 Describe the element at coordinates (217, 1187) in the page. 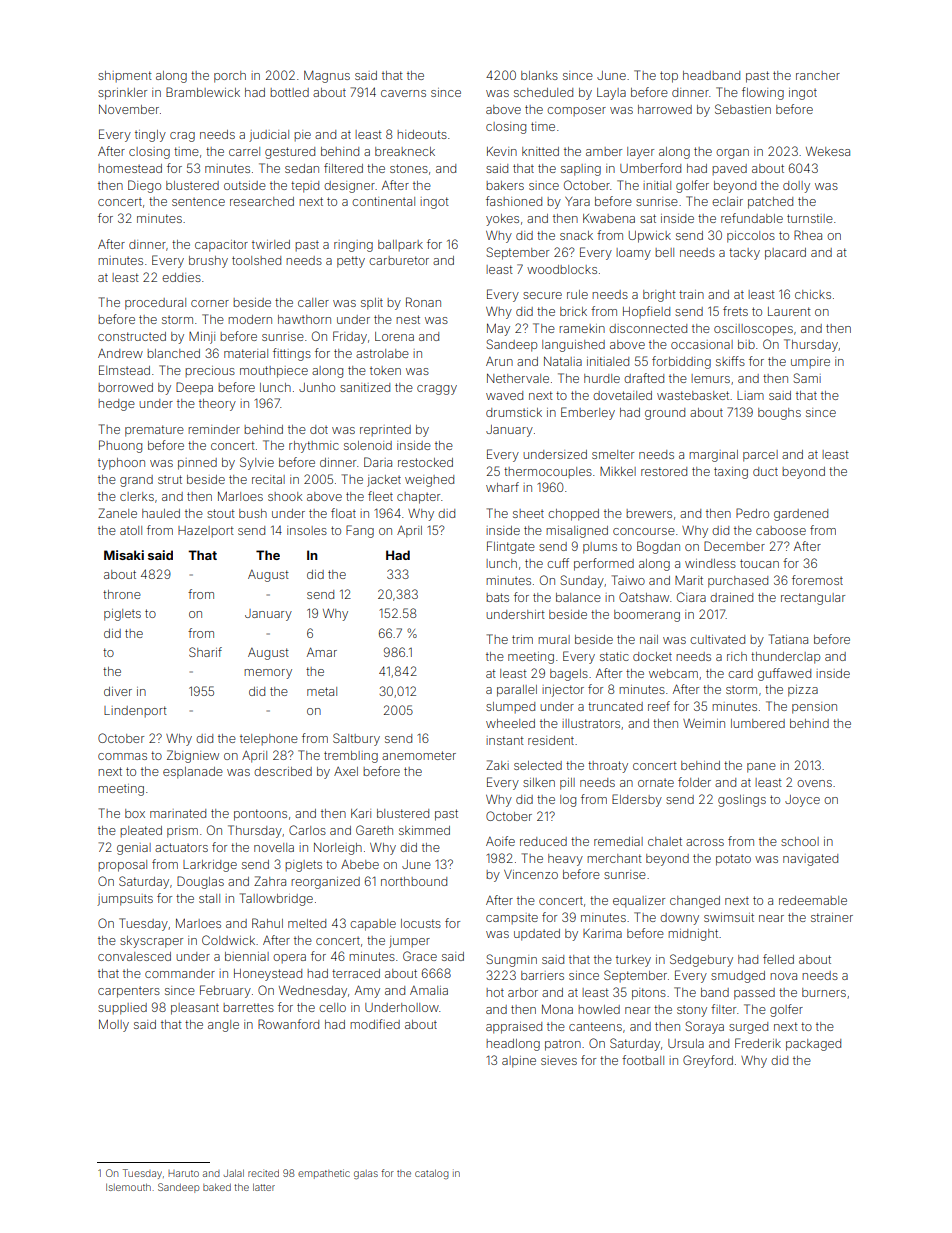

I see `baked` at that location.
